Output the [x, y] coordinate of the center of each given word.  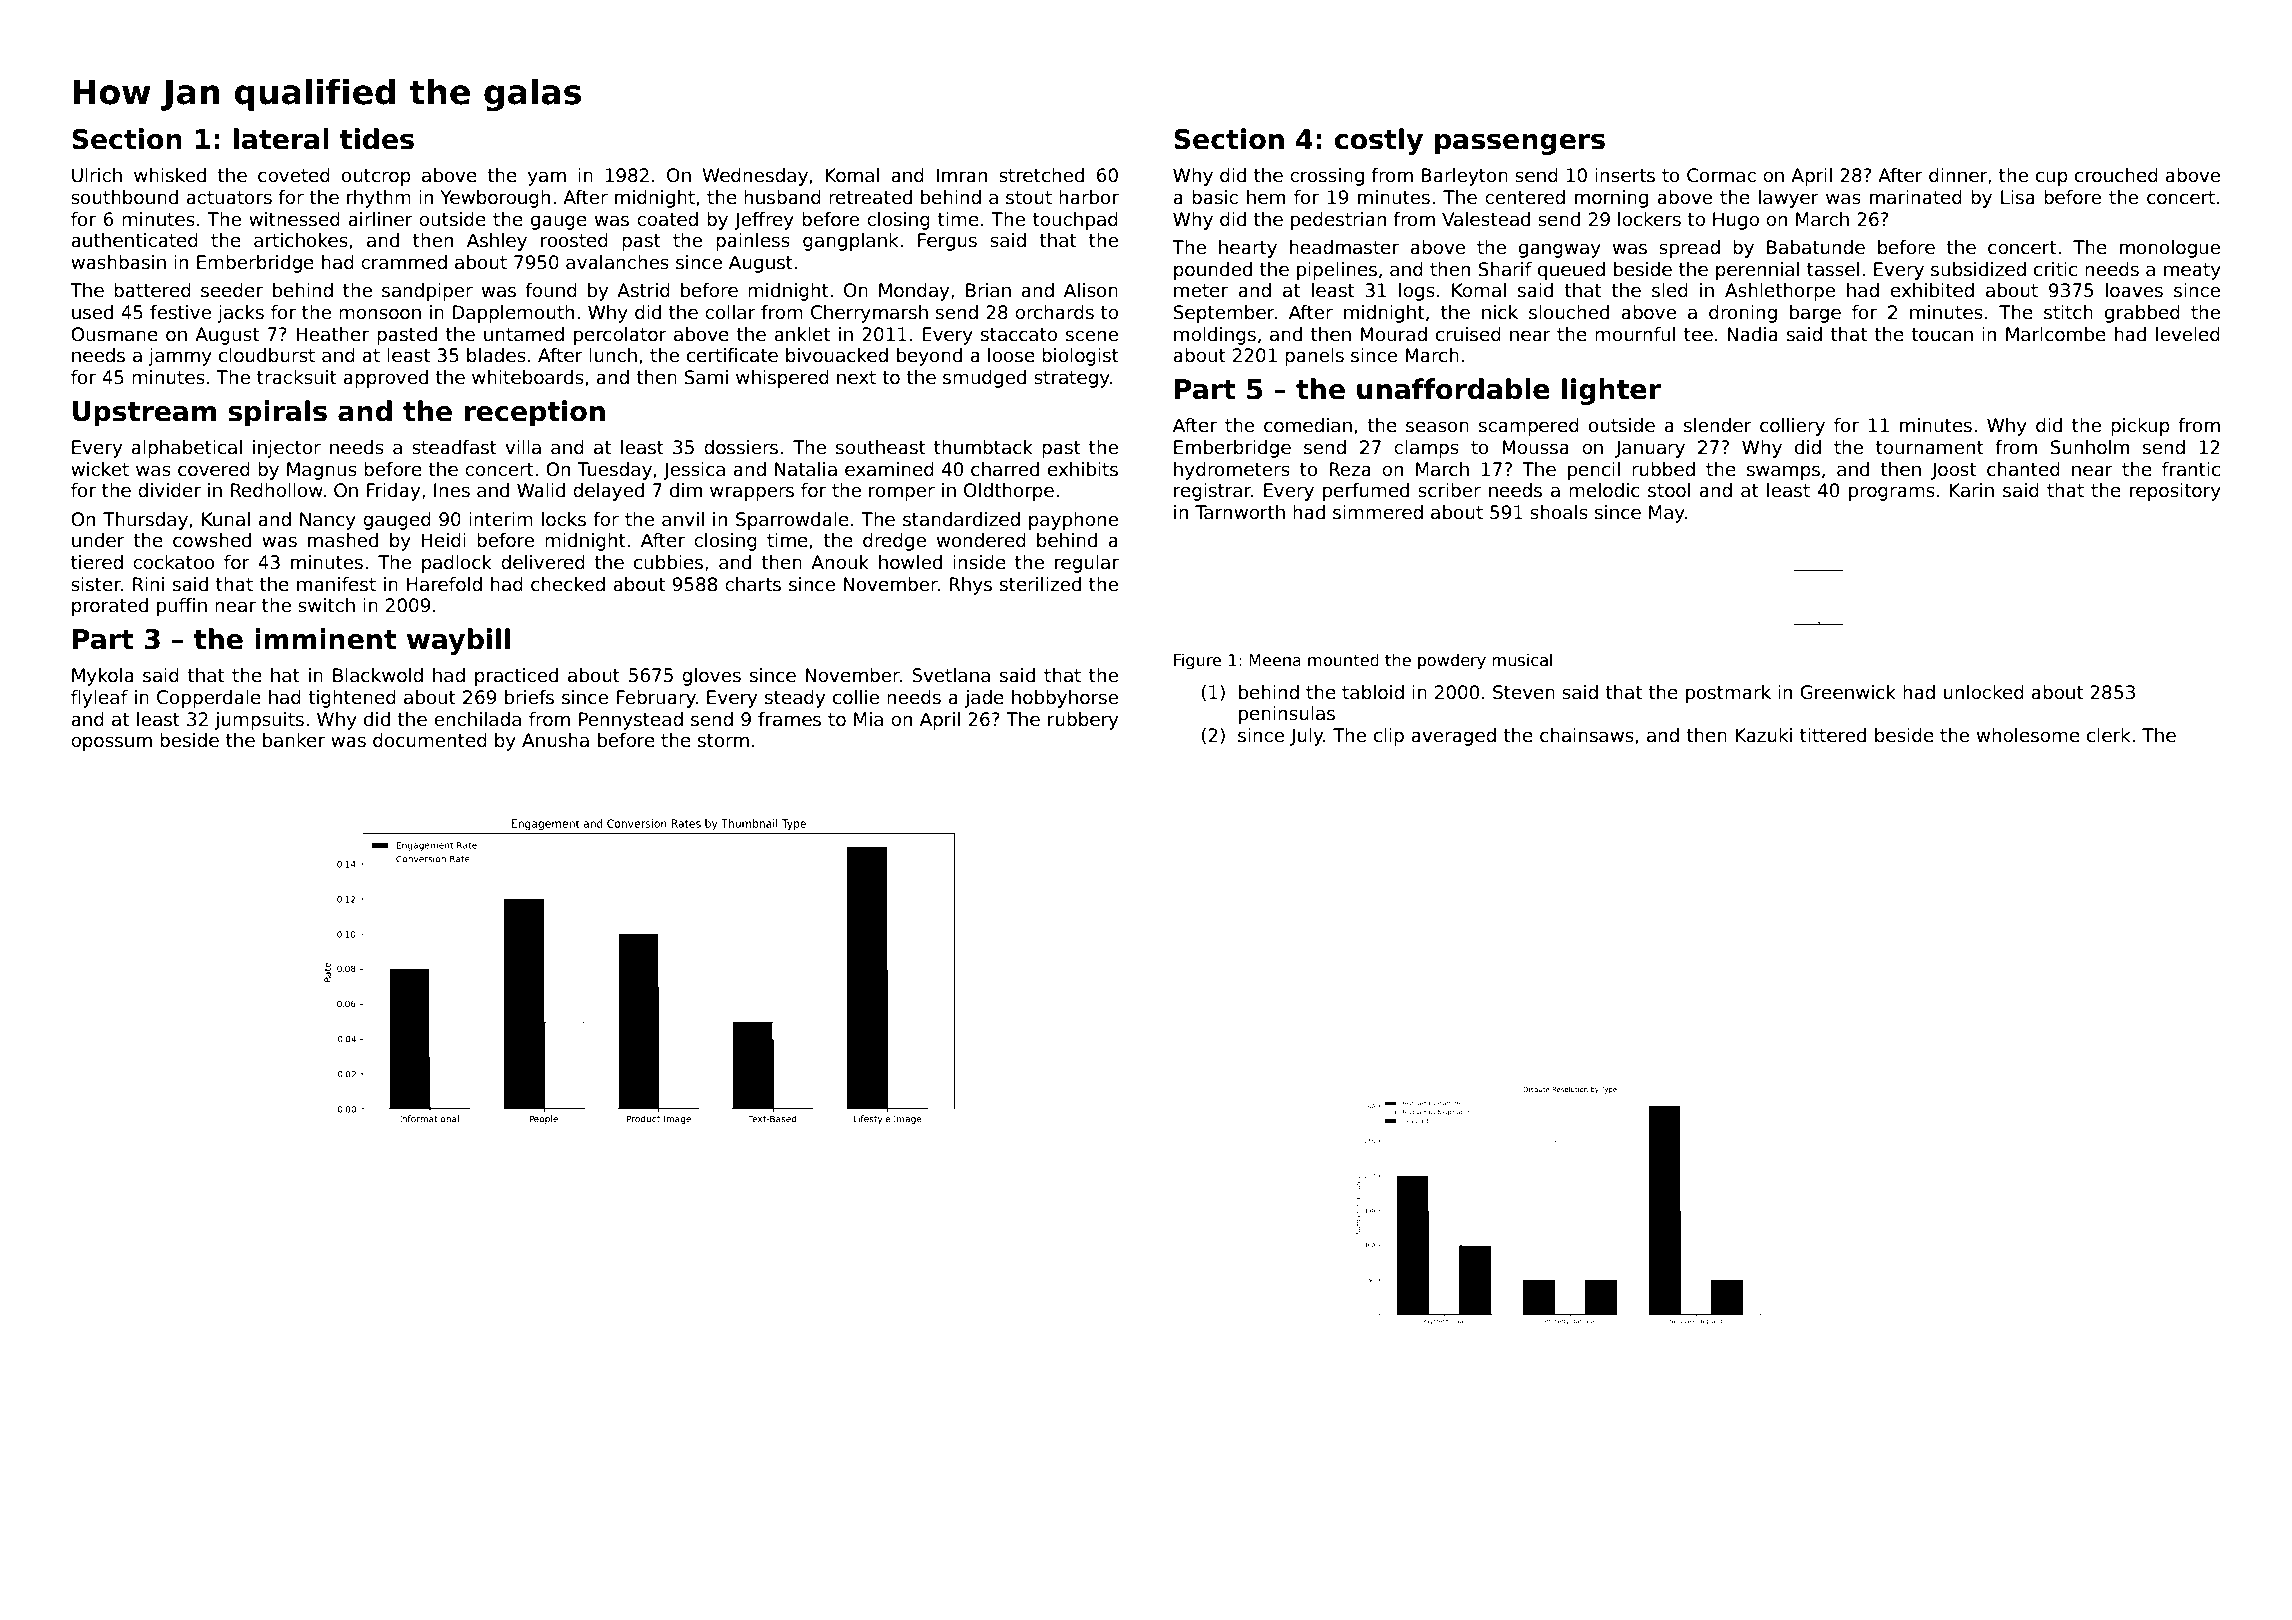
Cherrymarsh [869, 314]
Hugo [1736, 221]
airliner [380, 219]
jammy [180, 357]
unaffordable [1453, 389]
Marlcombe [2056, 334]
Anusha [555, 740]
